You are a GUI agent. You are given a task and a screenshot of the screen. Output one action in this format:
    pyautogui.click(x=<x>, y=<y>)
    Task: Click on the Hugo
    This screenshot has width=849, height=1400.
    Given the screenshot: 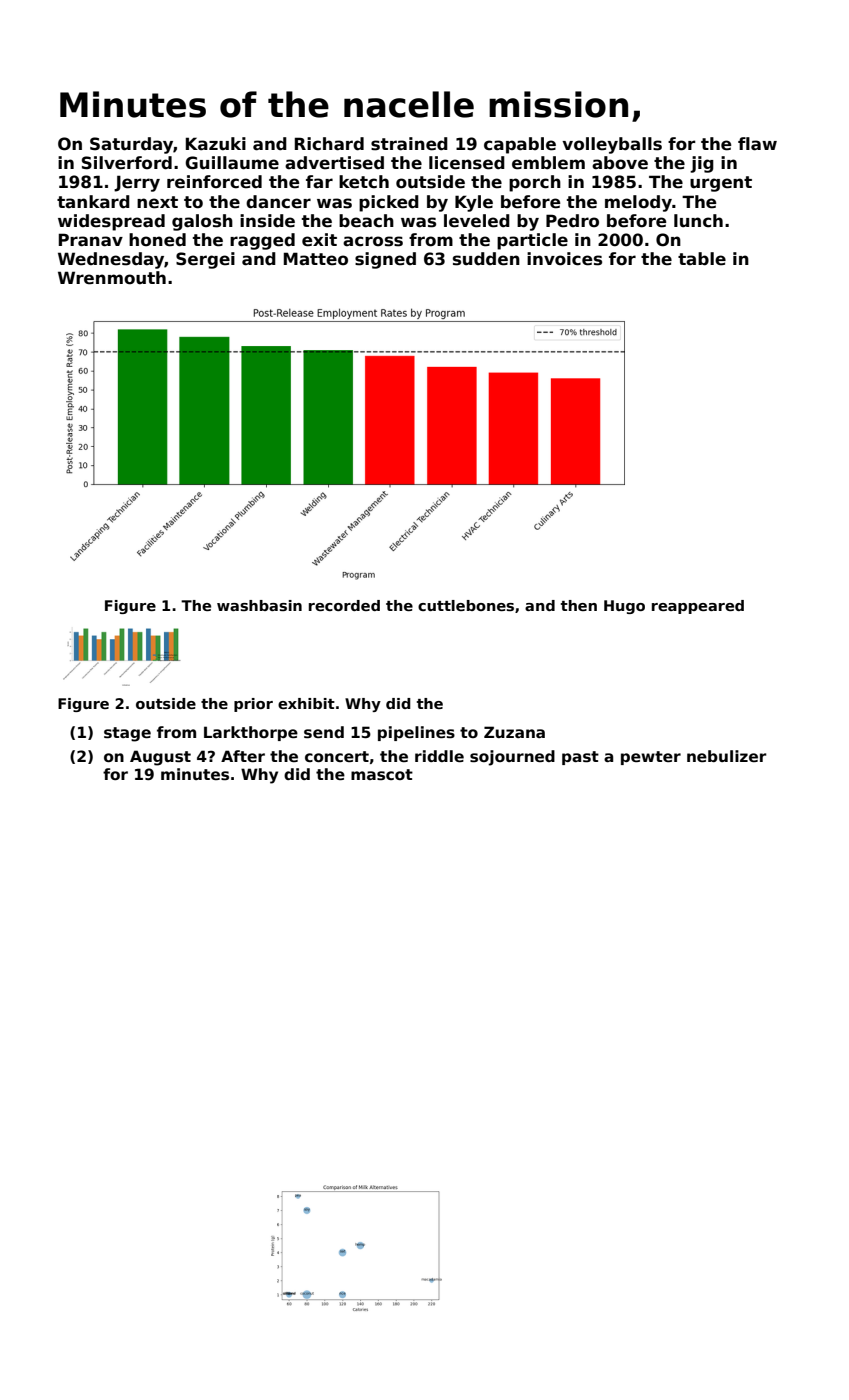 What is the action you would take?
    pyautogui.click(x=624, y=607)
